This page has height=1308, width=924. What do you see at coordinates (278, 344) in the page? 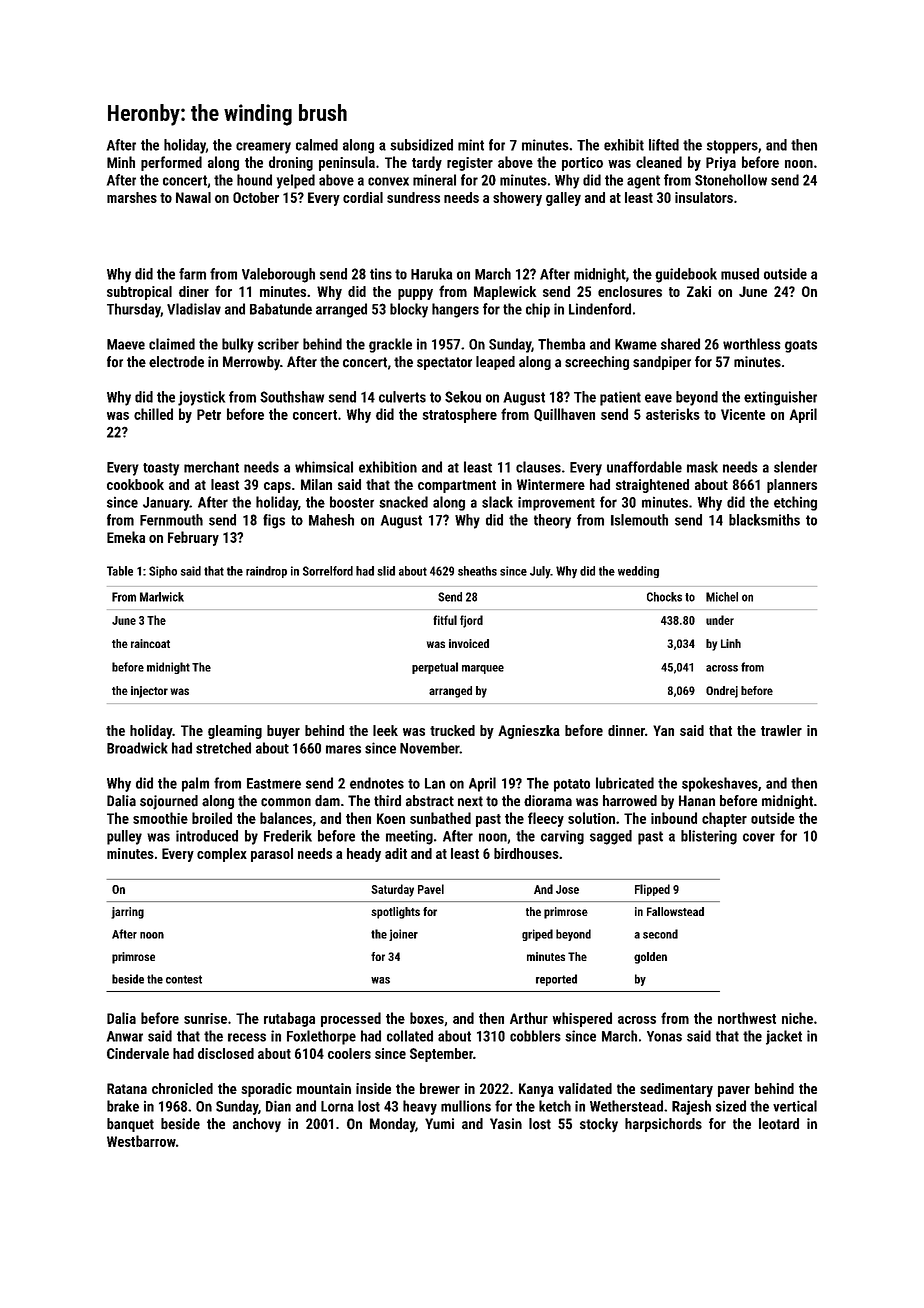
I see `scriber` at bounding box center [278, 344].
